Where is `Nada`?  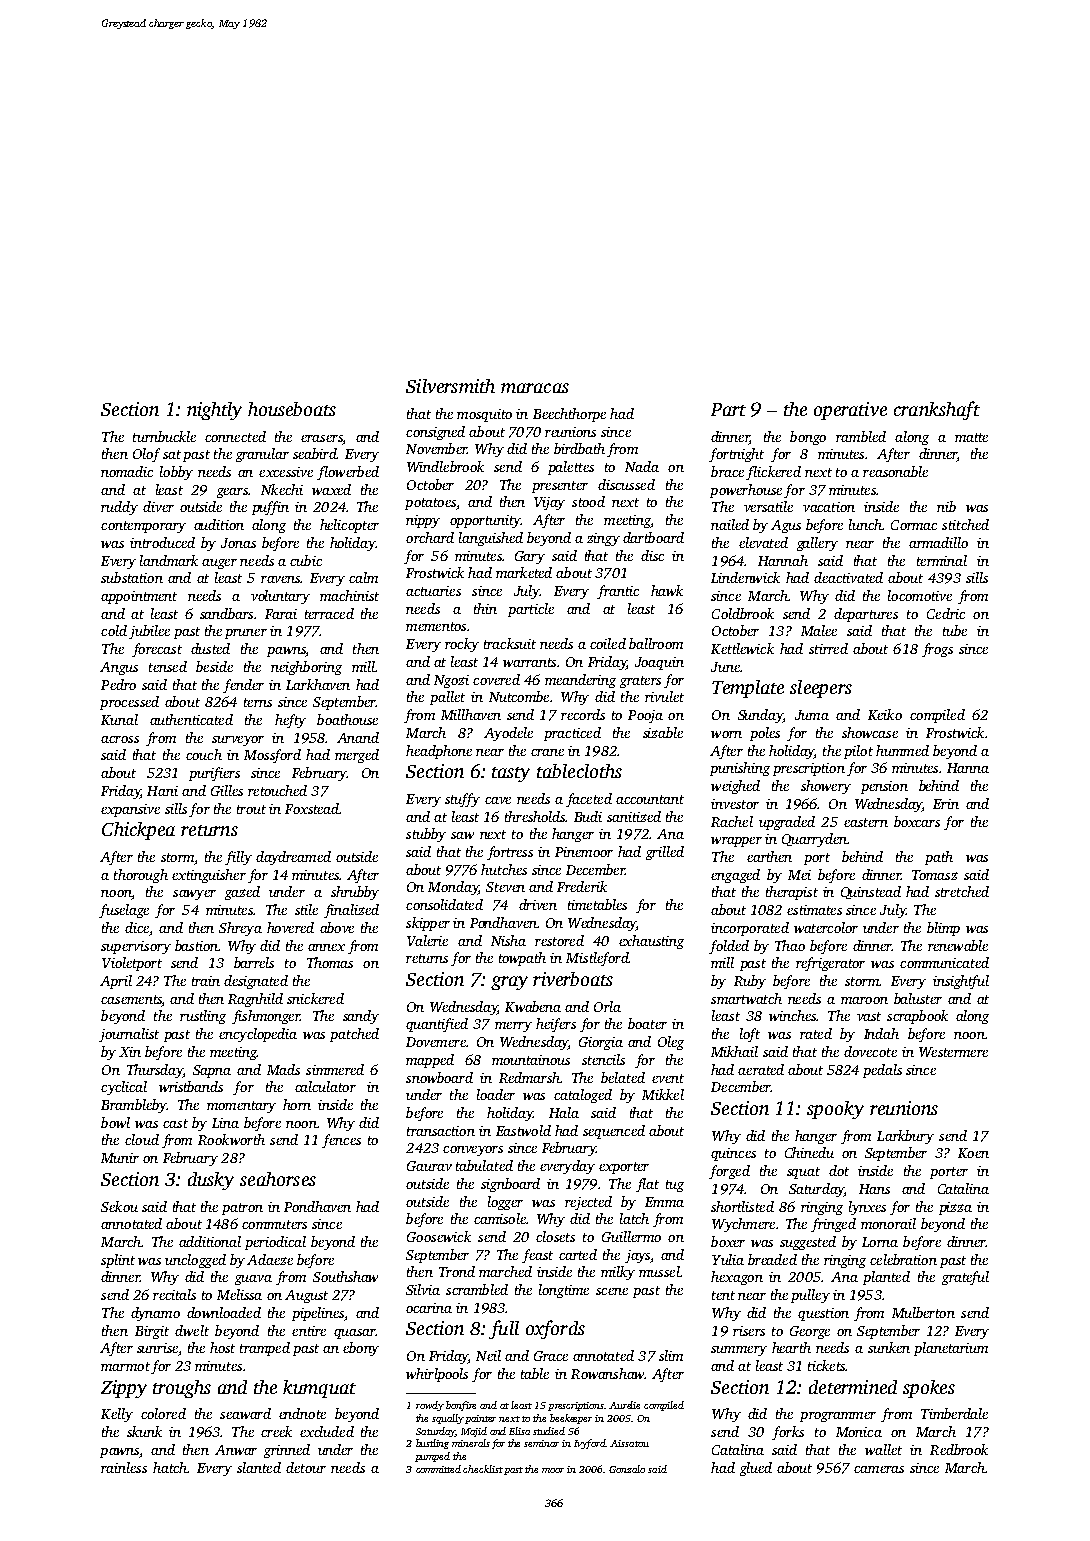 Nada is located at coordinates (642, 466).
